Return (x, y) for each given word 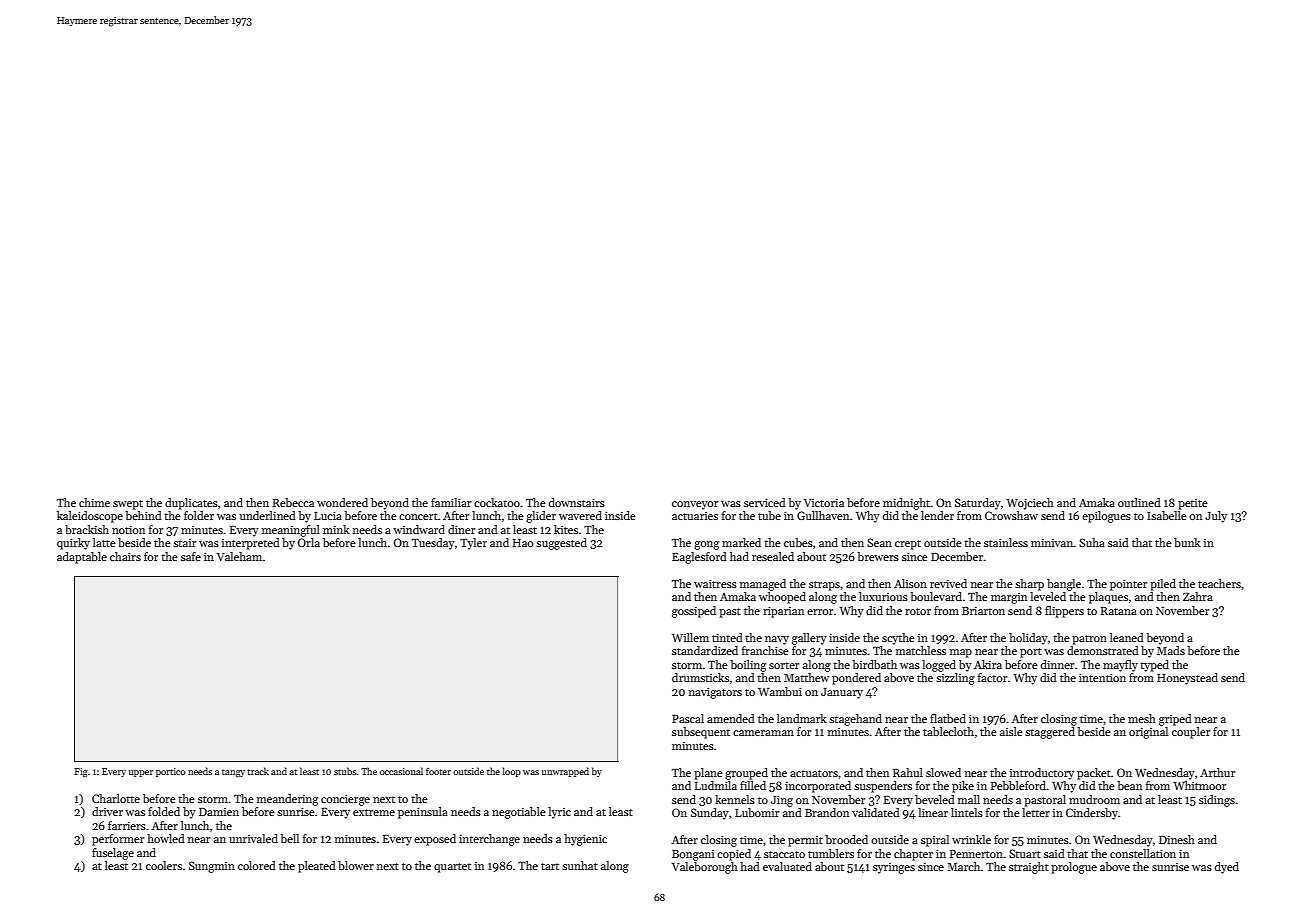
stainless (1006, 542)
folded (164, 811)
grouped (746, 774)
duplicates (191, 504)
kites (566, 529)
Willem (690, 637)
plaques (1108, 598)
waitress (715, 583)
